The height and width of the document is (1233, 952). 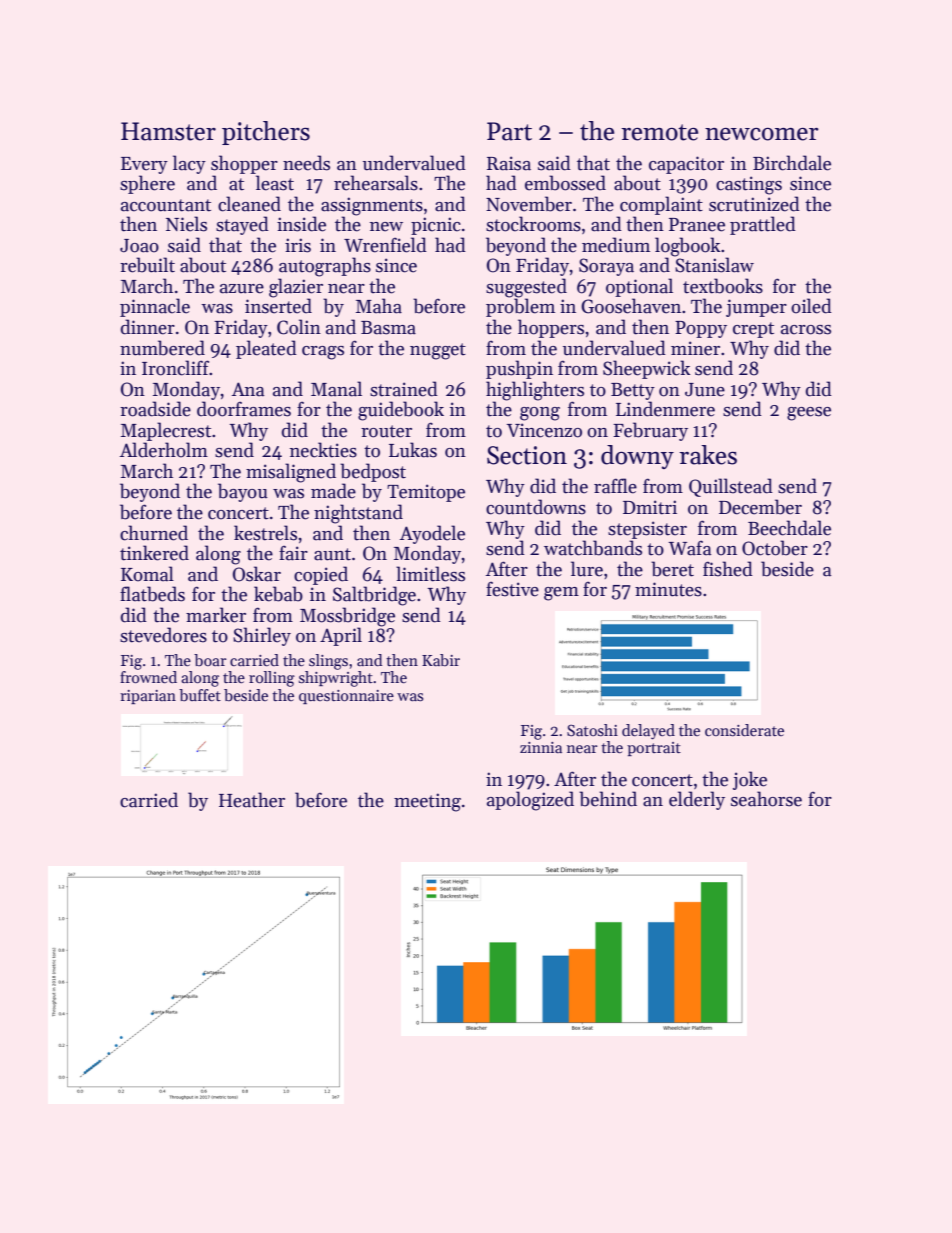 What do you see at coordinates (686, 165) in the document?
I see `capacitor` at bounding box center [686, 165].
